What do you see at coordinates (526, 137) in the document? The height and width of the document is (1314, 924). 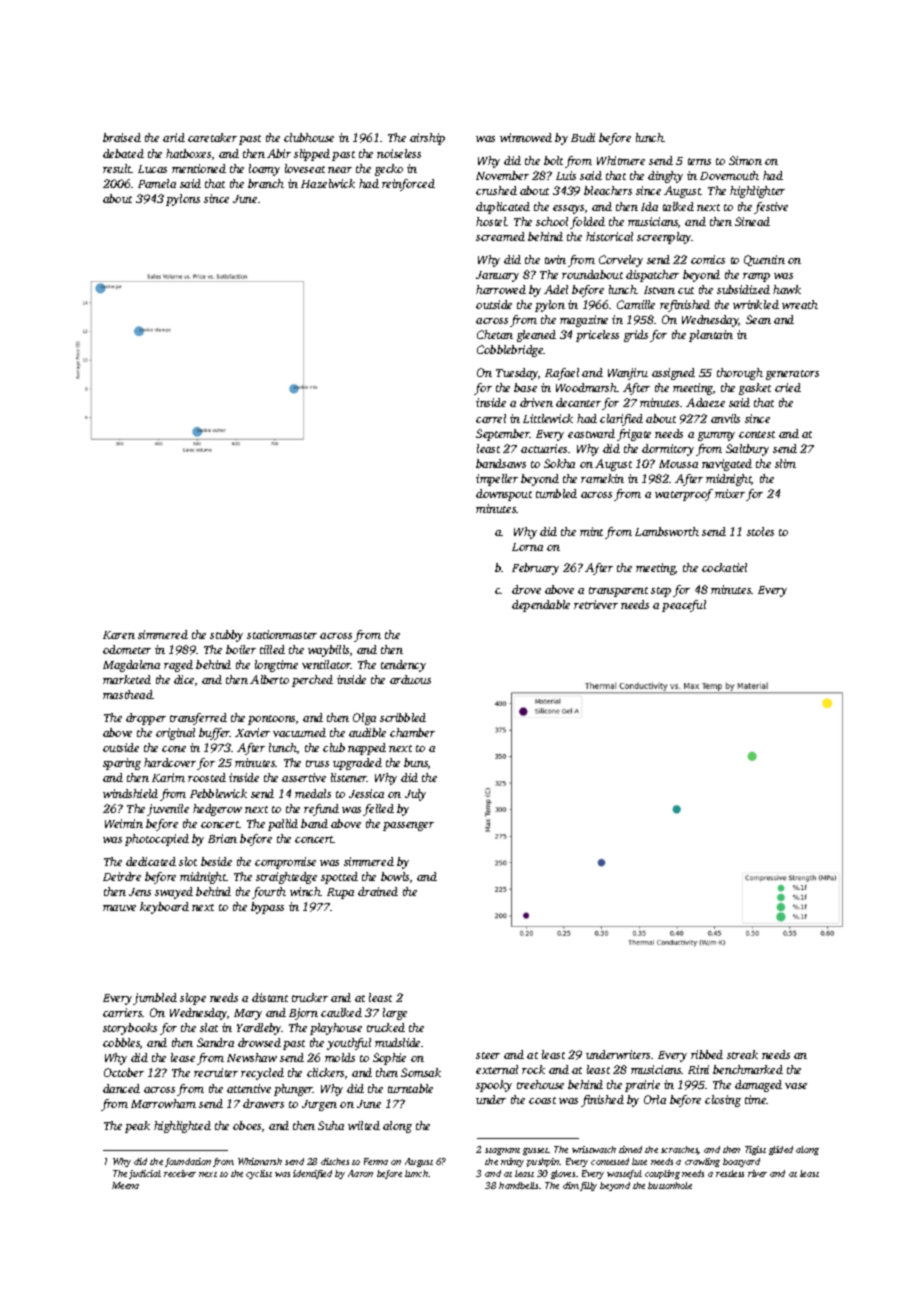 I see `winnowed` at bounding box center [526, 137].
